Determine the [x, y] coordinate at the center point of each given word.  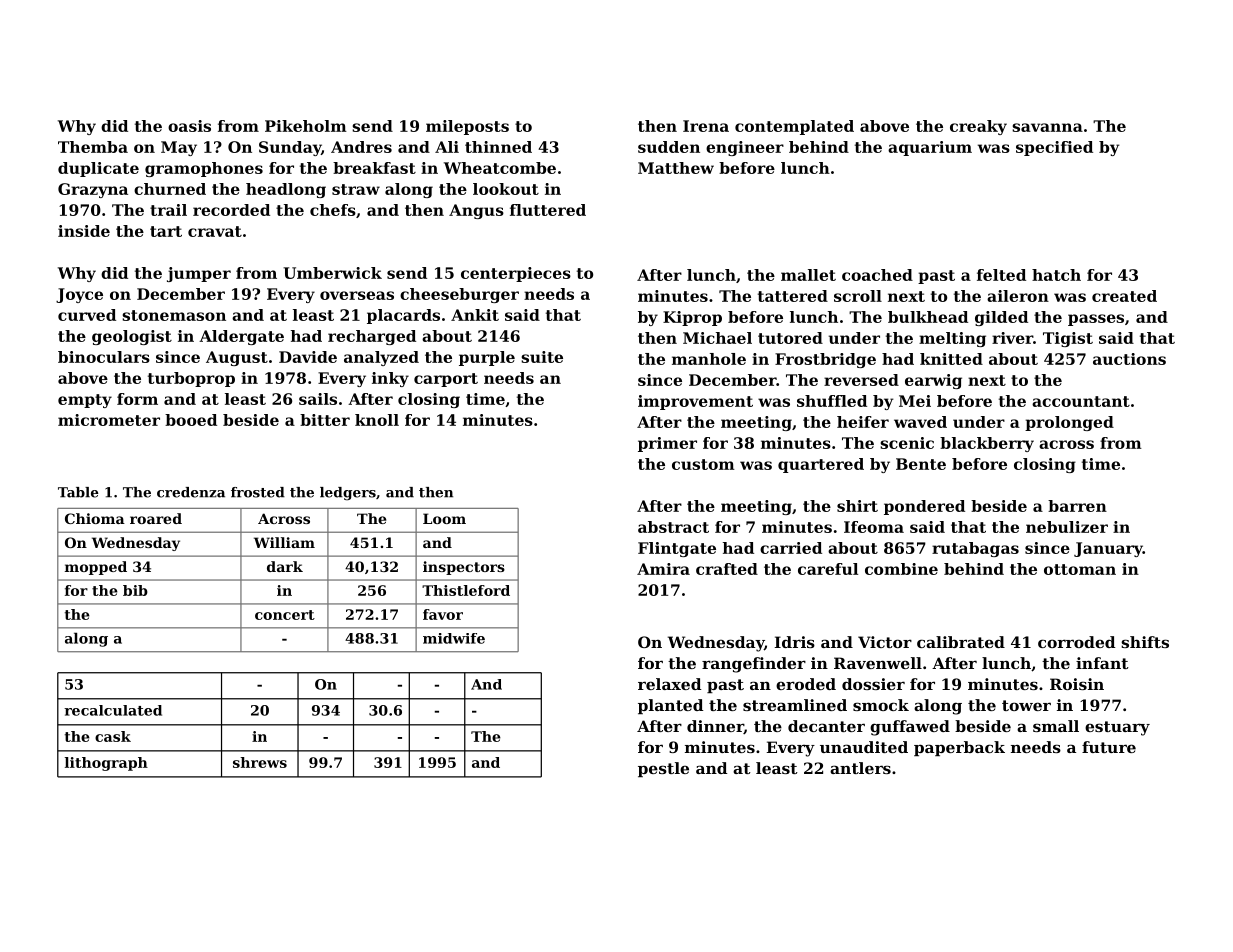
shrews [260, 762]
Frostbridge [825, 360]
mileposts [467, 127]
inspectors [464, 568]
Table [78, 492]
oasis [189, 126]
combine [901, 569]
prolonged [1069, 423]
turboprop [191, 379]
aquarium [930, 148]
